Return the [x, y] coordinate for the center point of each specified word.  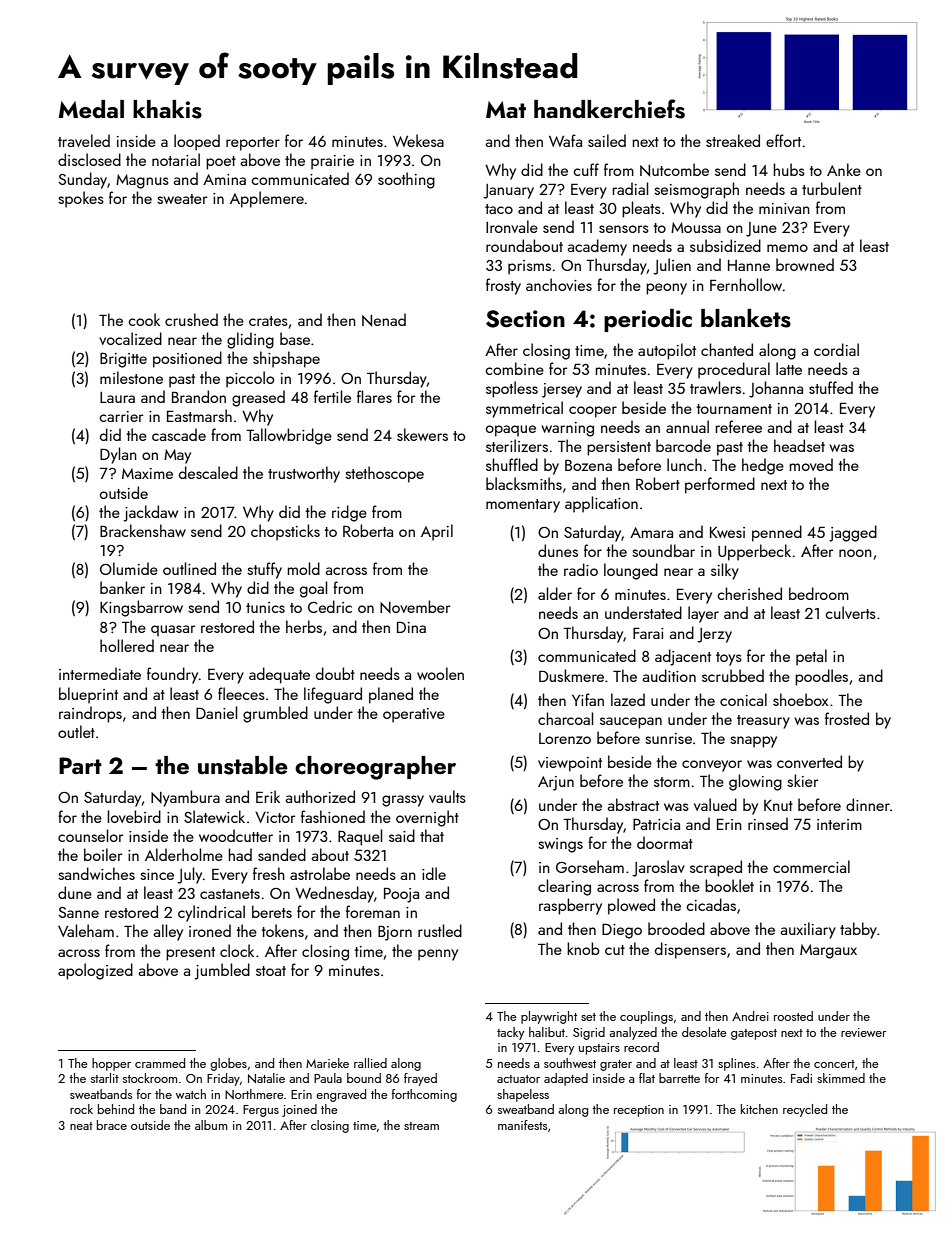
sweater [182, 199]
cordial [836, 349]
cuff [586, 169]
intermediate [100, 673]
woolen [440, 673]
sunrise [668, 738]
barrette [679, 1078]
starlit [105, 1078]
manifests [522, 1125]
